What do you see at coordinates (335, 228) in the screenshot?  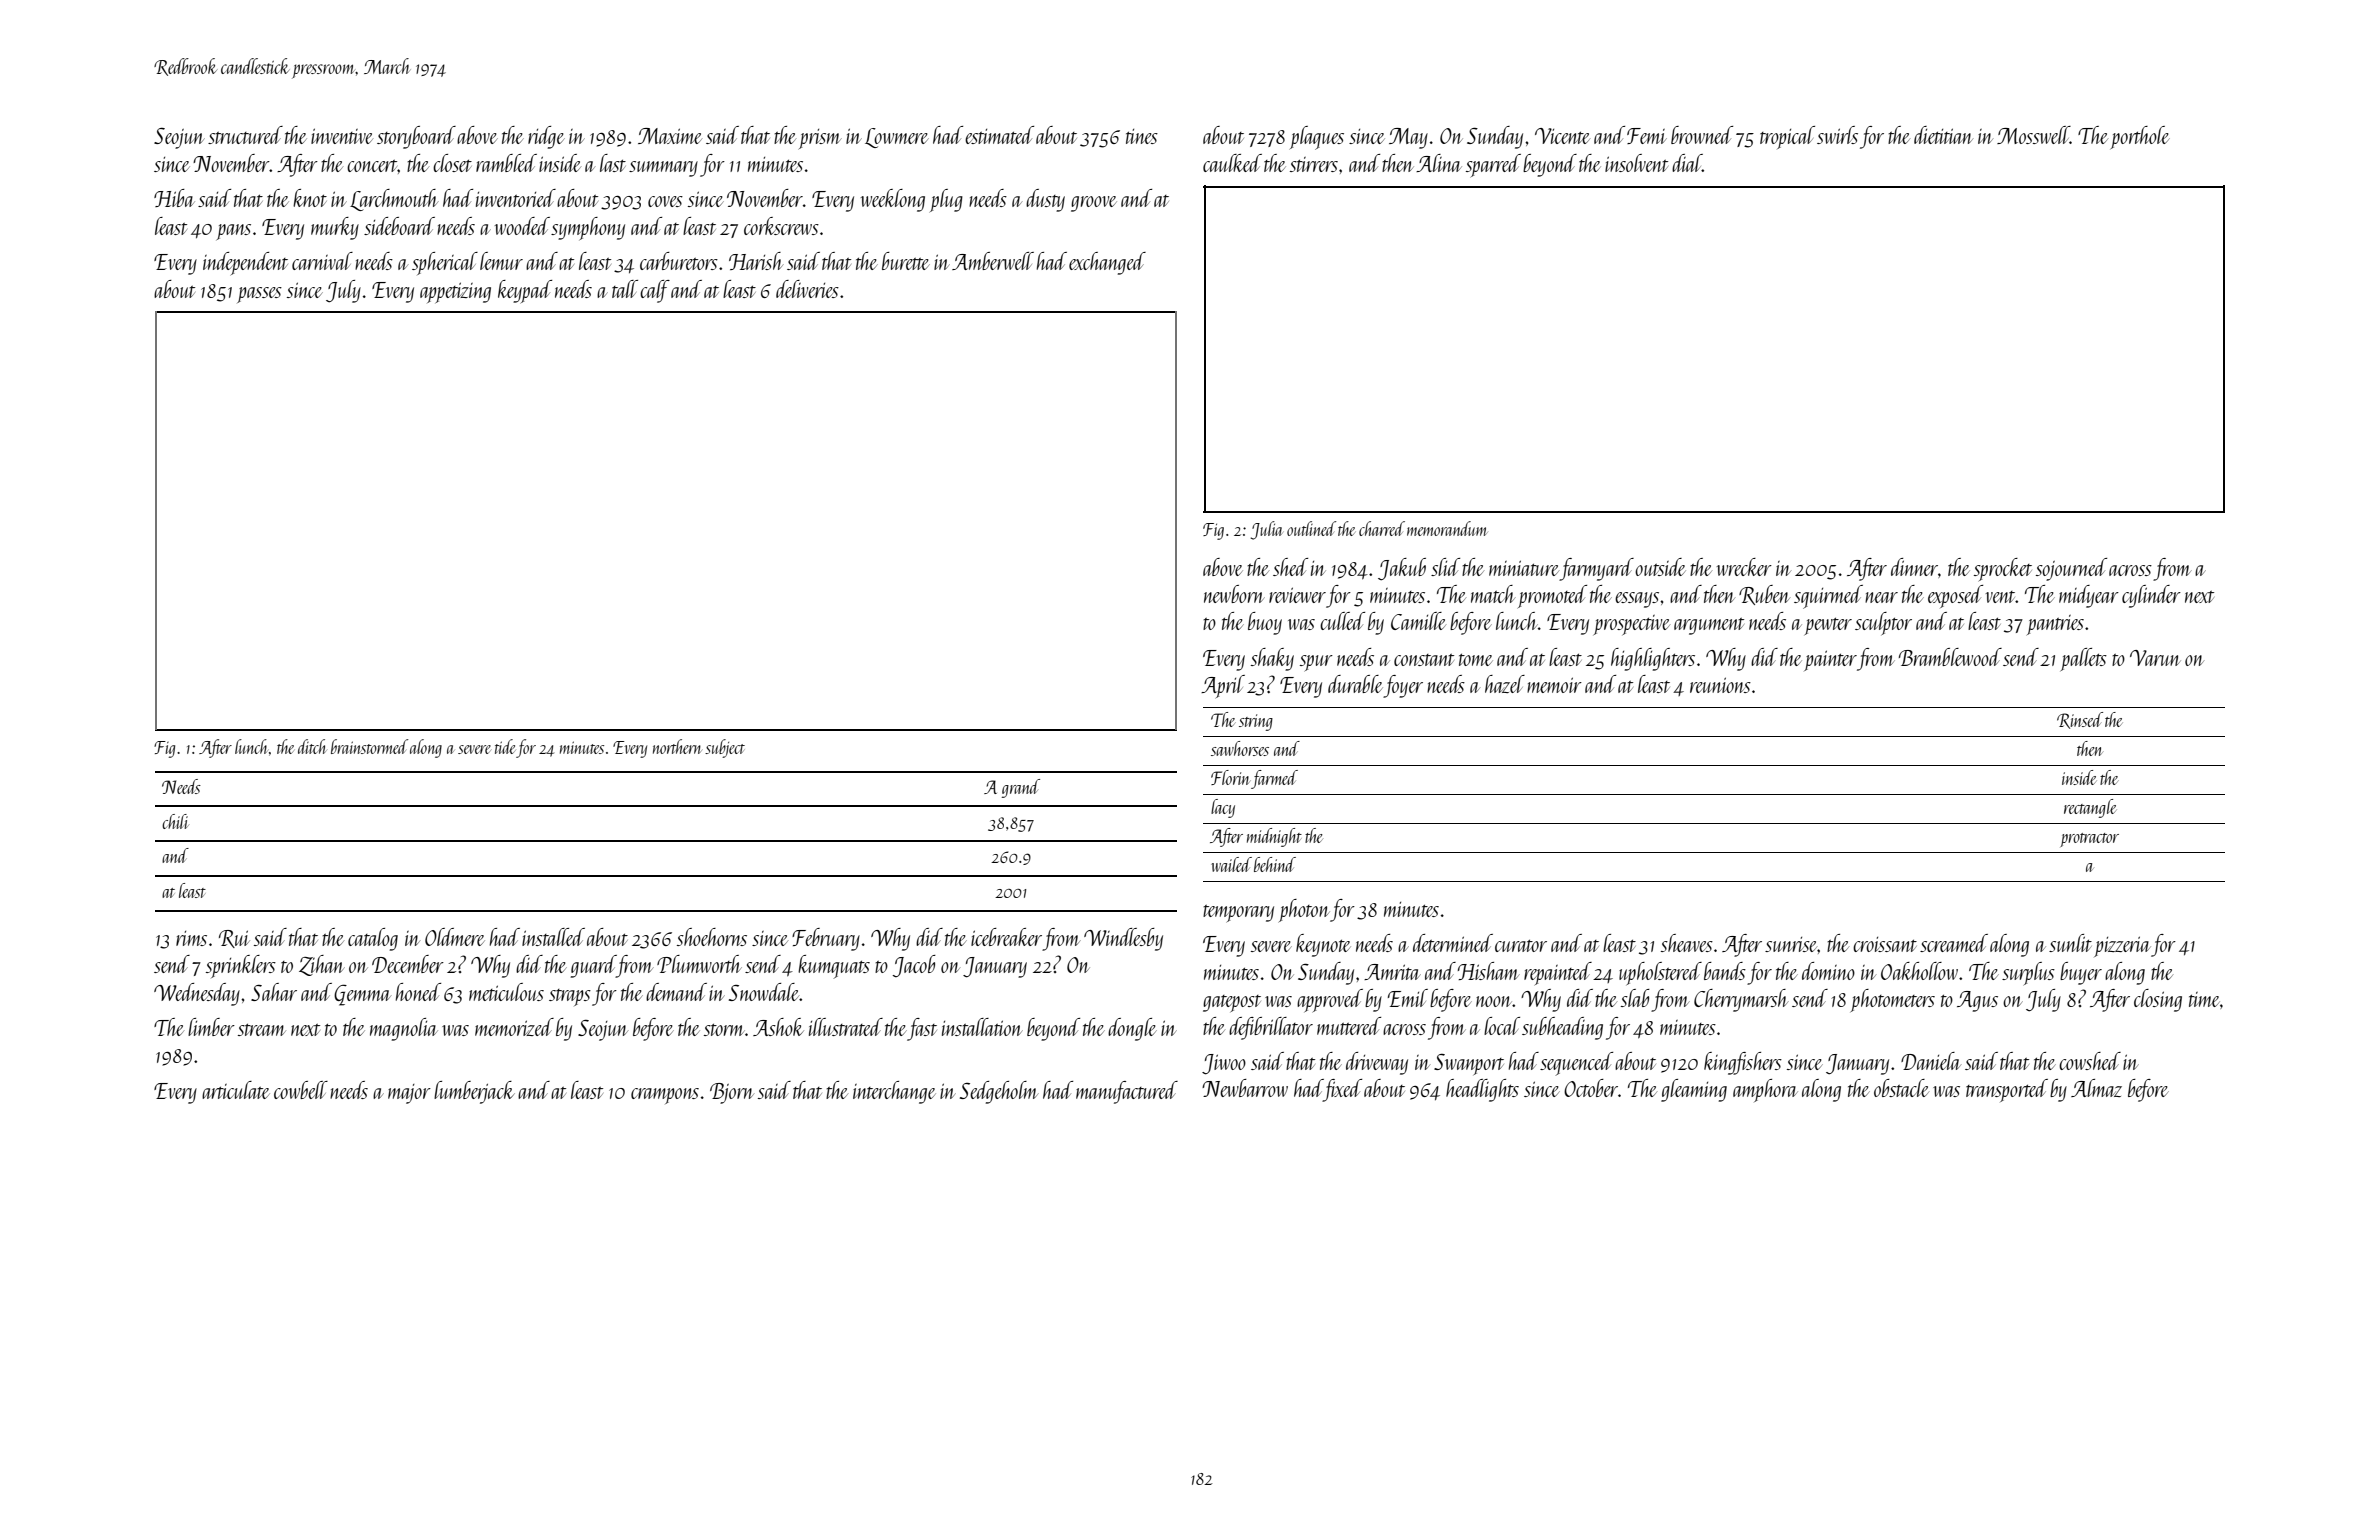 I see `murky` at bounding box center [335, 228].
